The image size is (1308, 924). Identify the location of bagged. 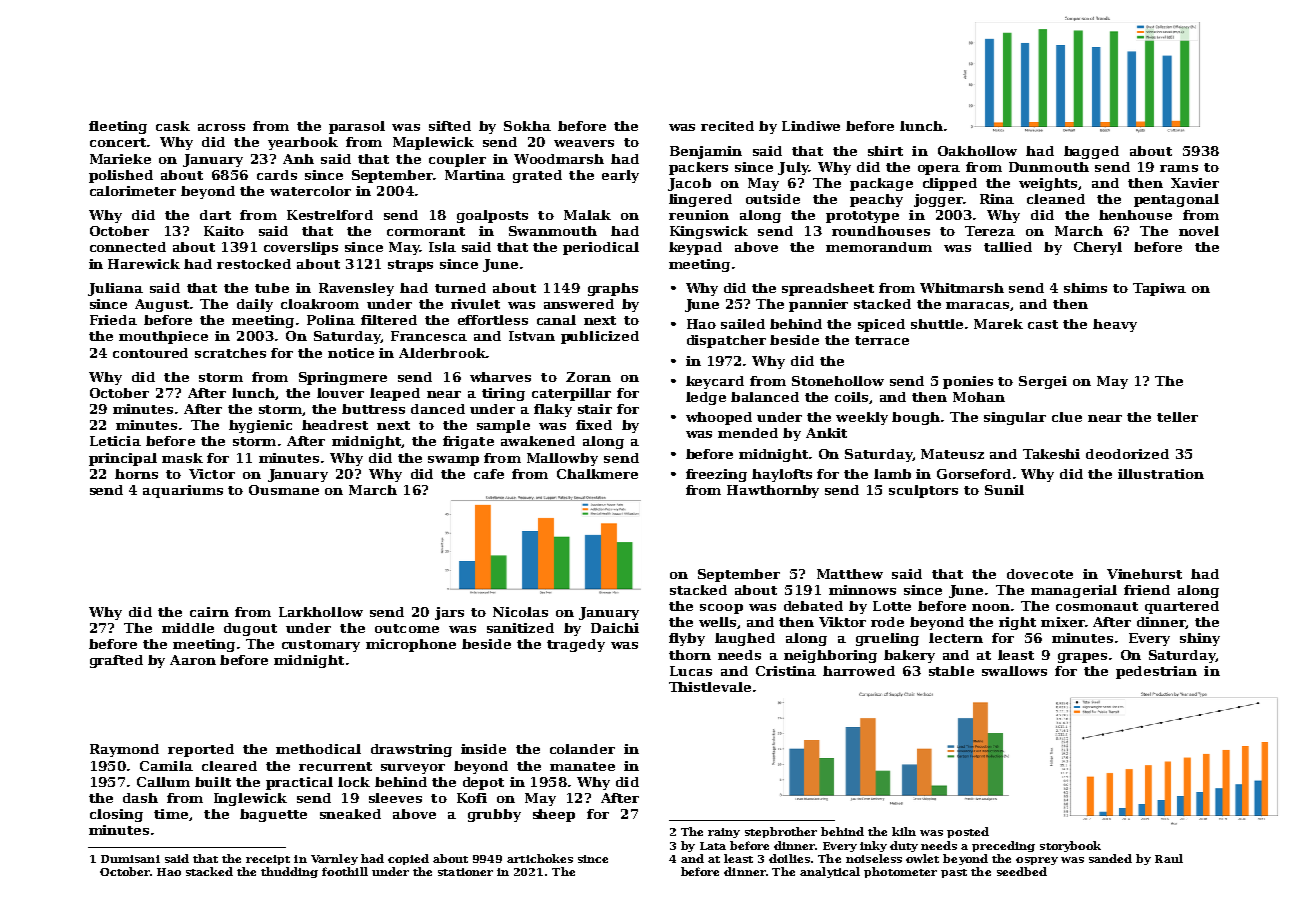
(1091, 152).
